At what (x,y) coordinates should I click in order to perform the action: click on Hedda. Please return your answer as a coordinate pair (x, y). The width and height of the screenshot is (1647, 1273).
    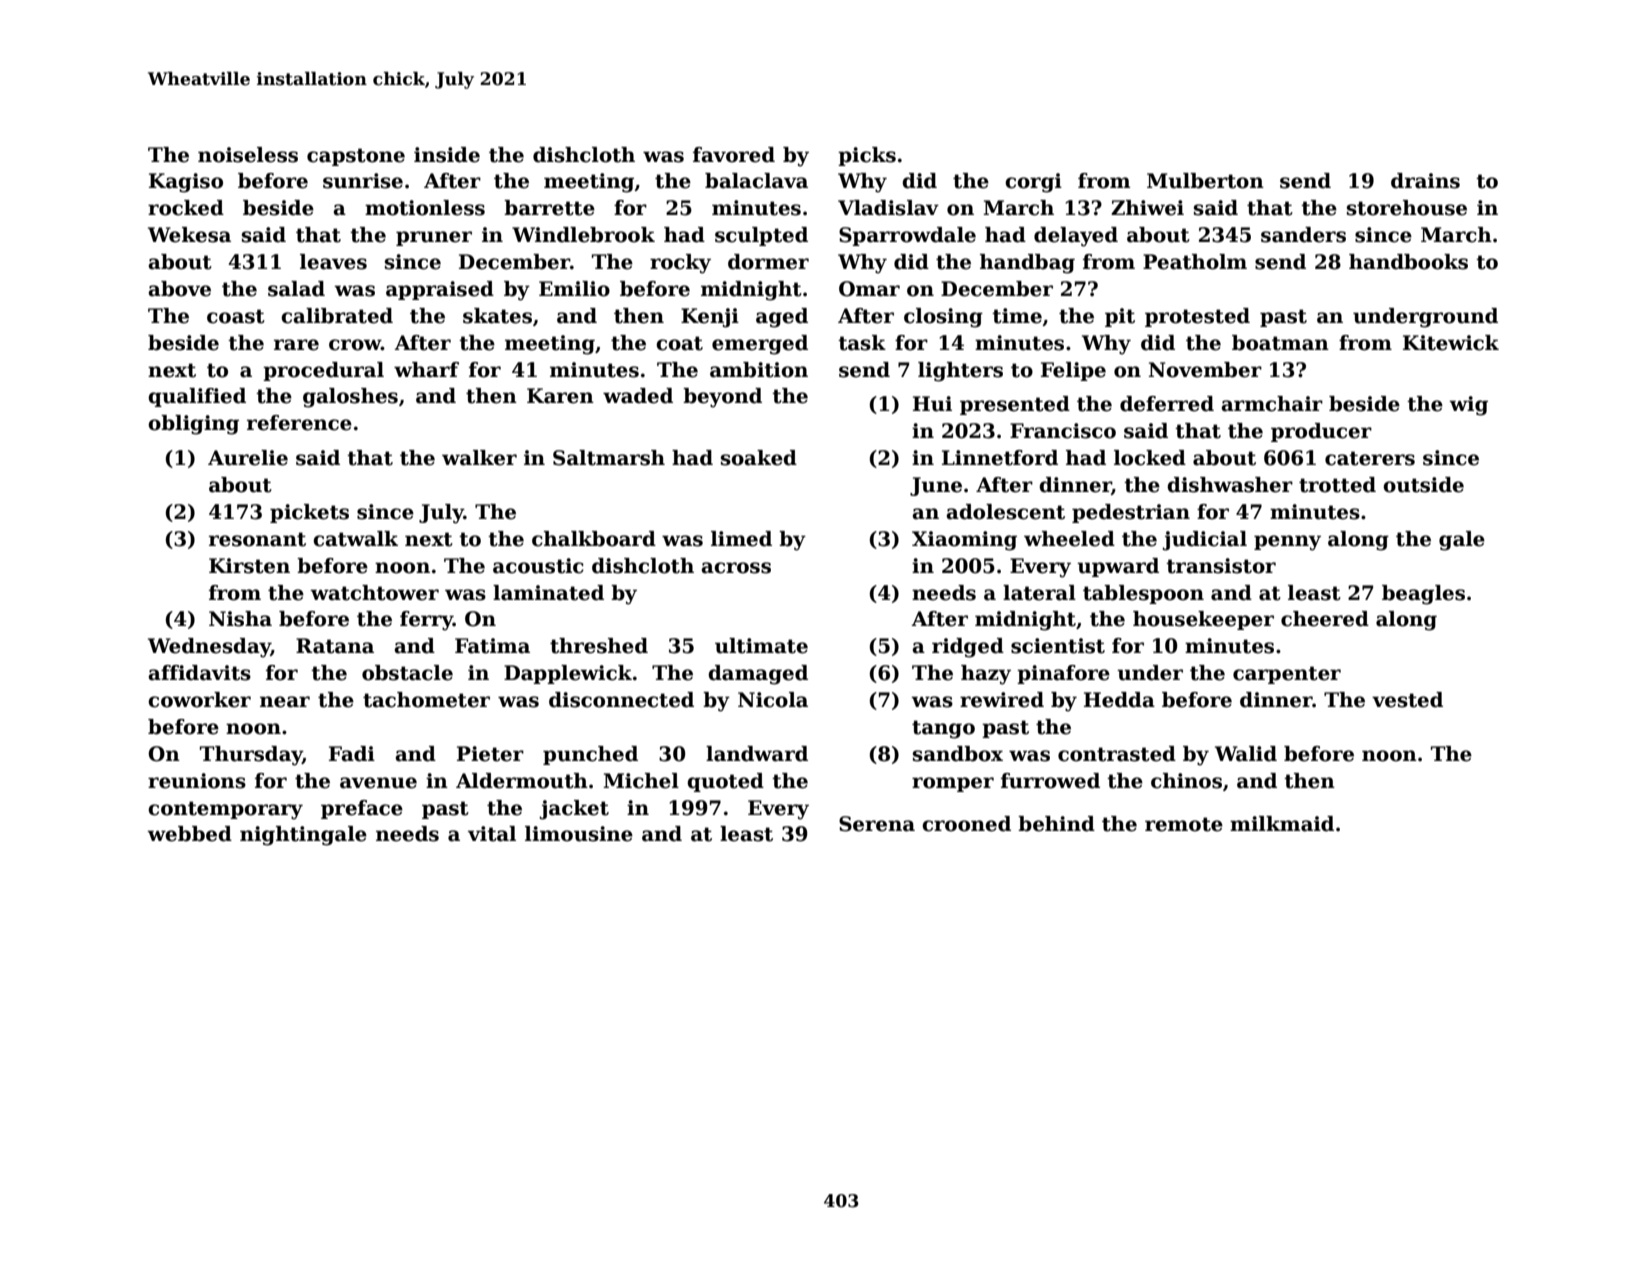
    Looking at the image, I should click on (1119, 700).
